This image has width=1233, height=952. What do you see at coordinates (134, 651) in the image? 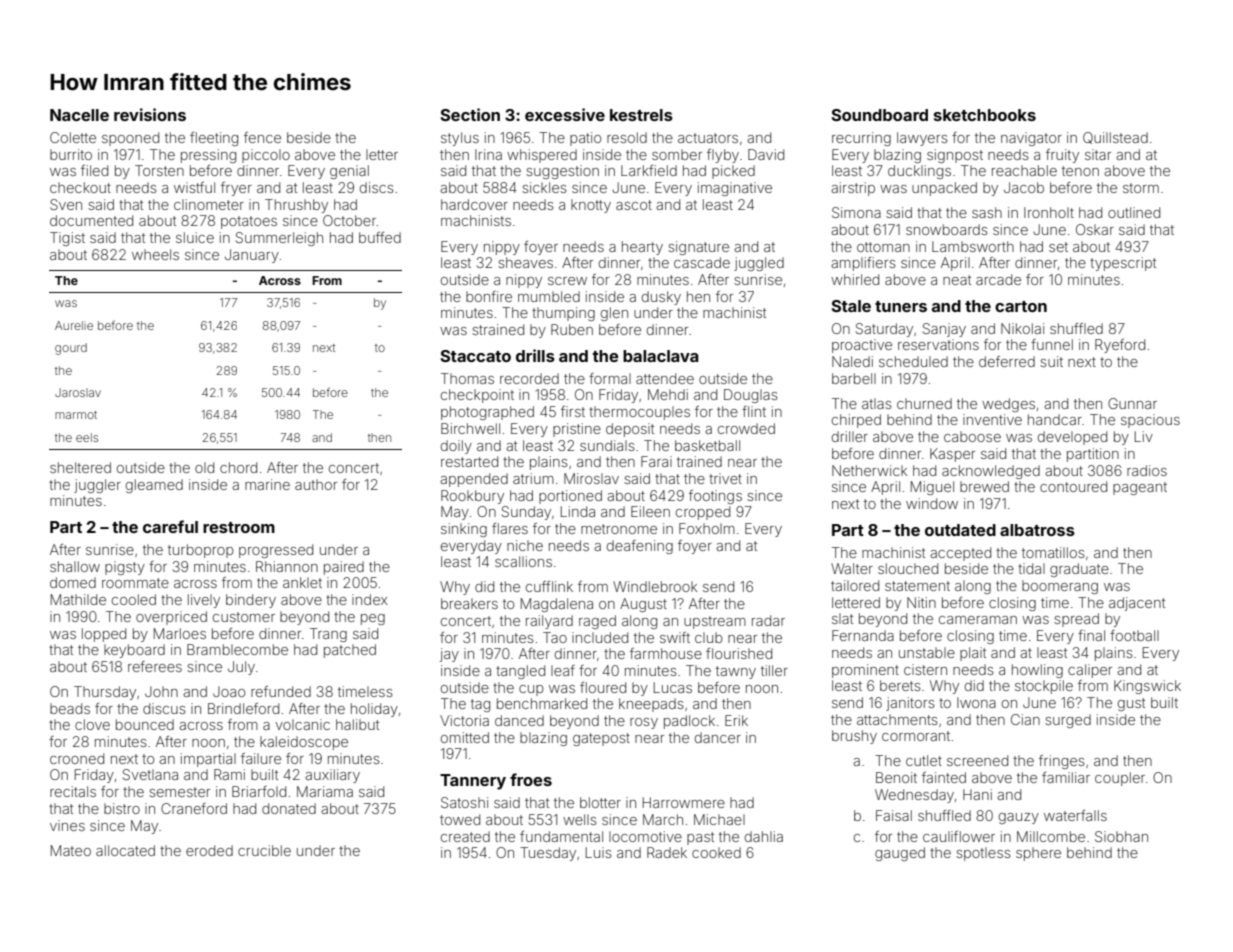
I see `keyboard` at bounding box center [134, 651].
